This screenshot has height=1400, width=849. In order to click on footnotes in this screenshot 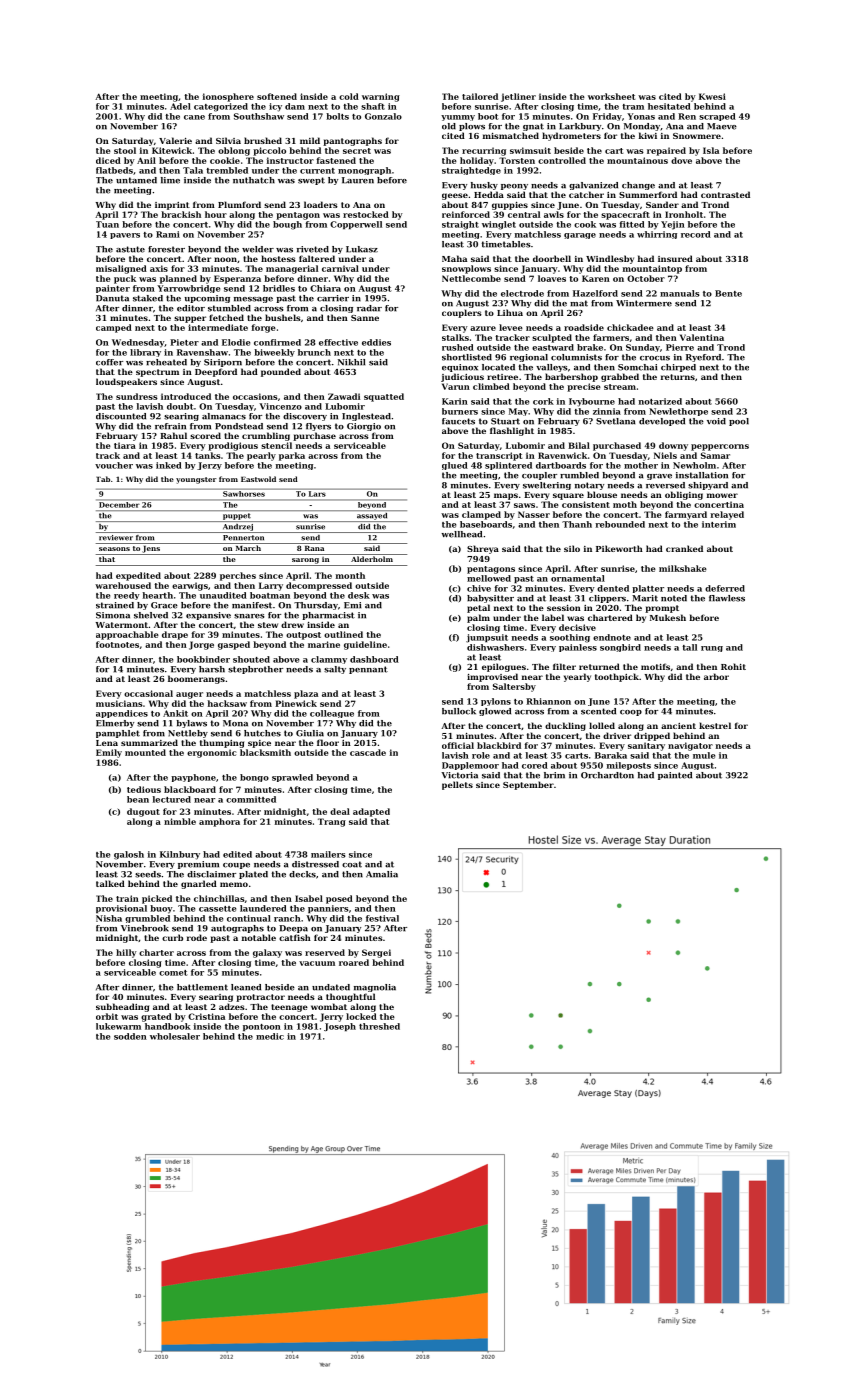, I will do `click(117, 644)`.
